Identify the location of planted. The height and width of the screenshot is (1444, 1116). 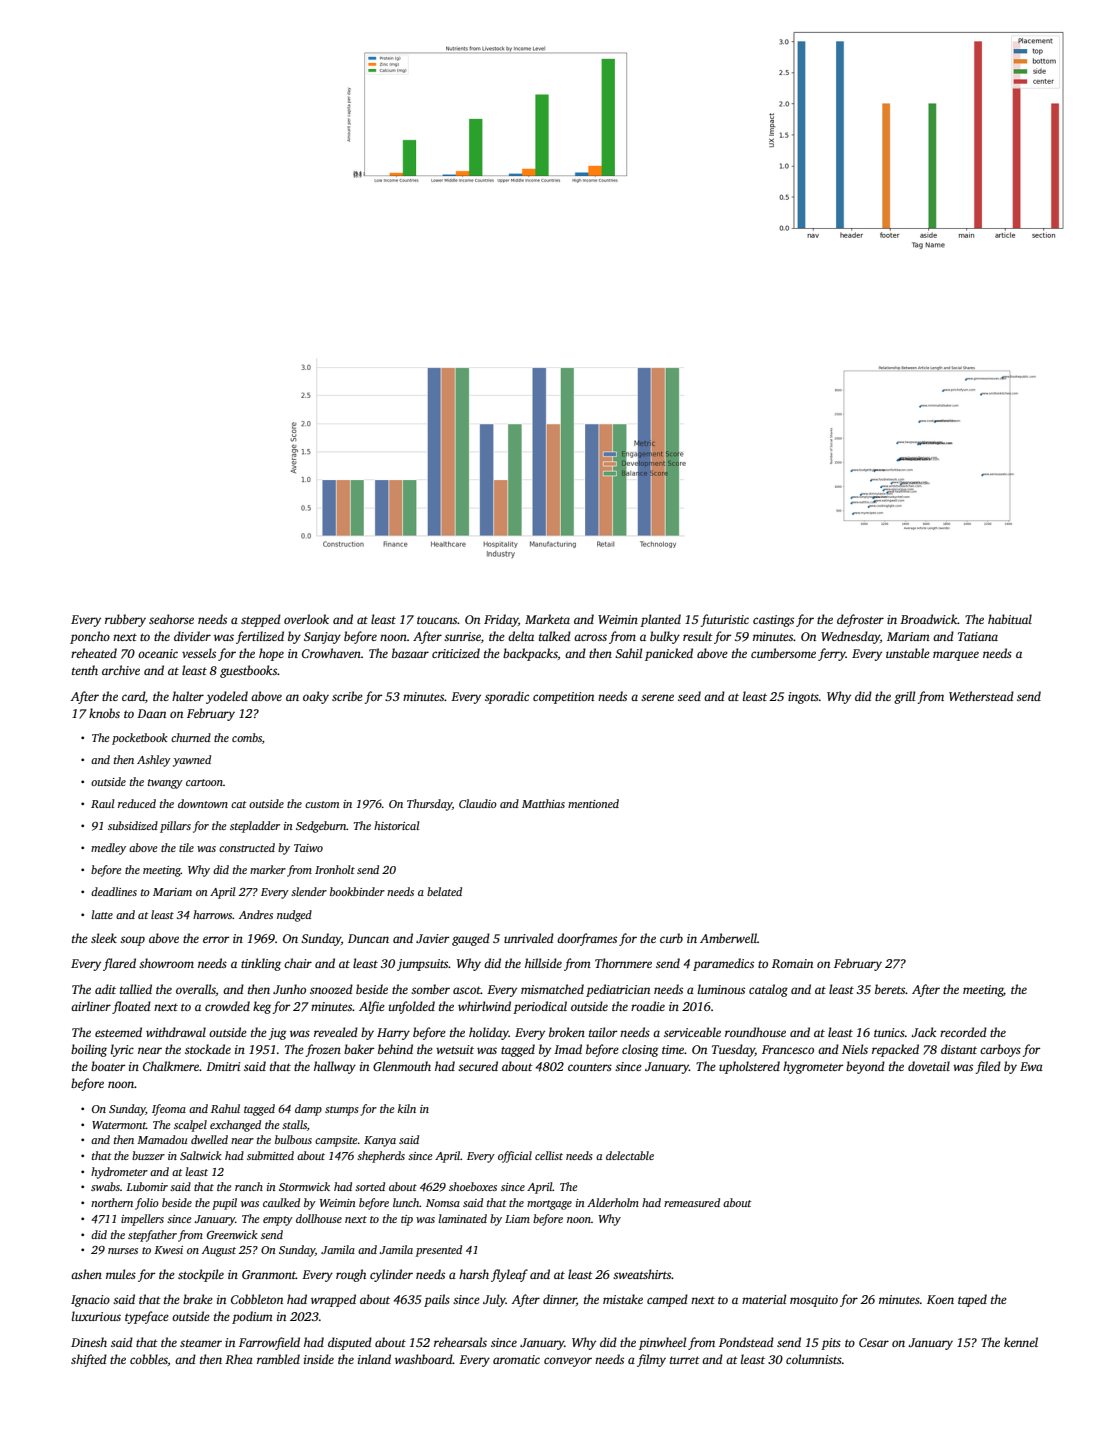
(660, 620).
